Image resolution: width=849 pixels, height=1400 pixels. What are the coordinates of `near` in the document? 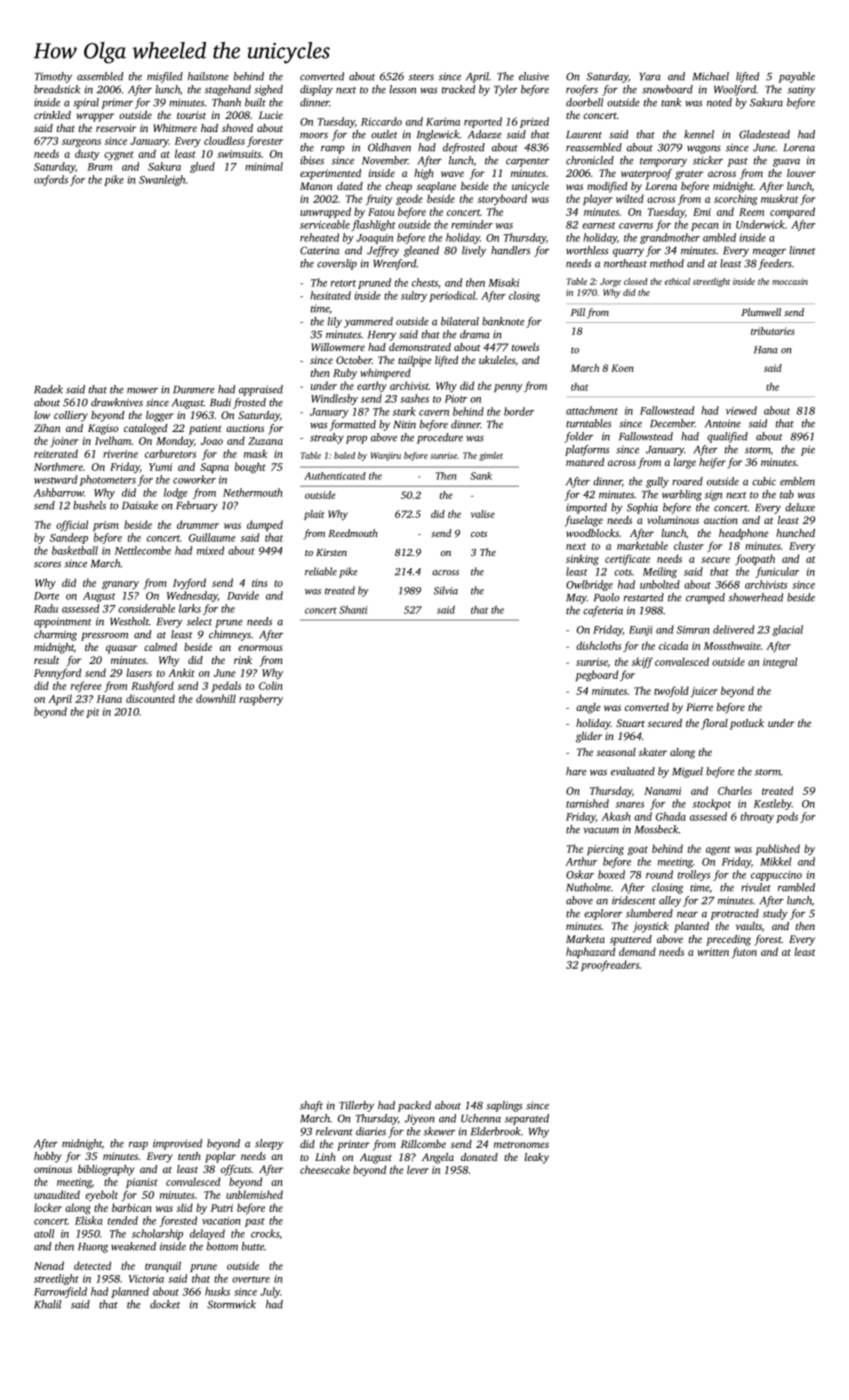 It's located at (687, 915).
